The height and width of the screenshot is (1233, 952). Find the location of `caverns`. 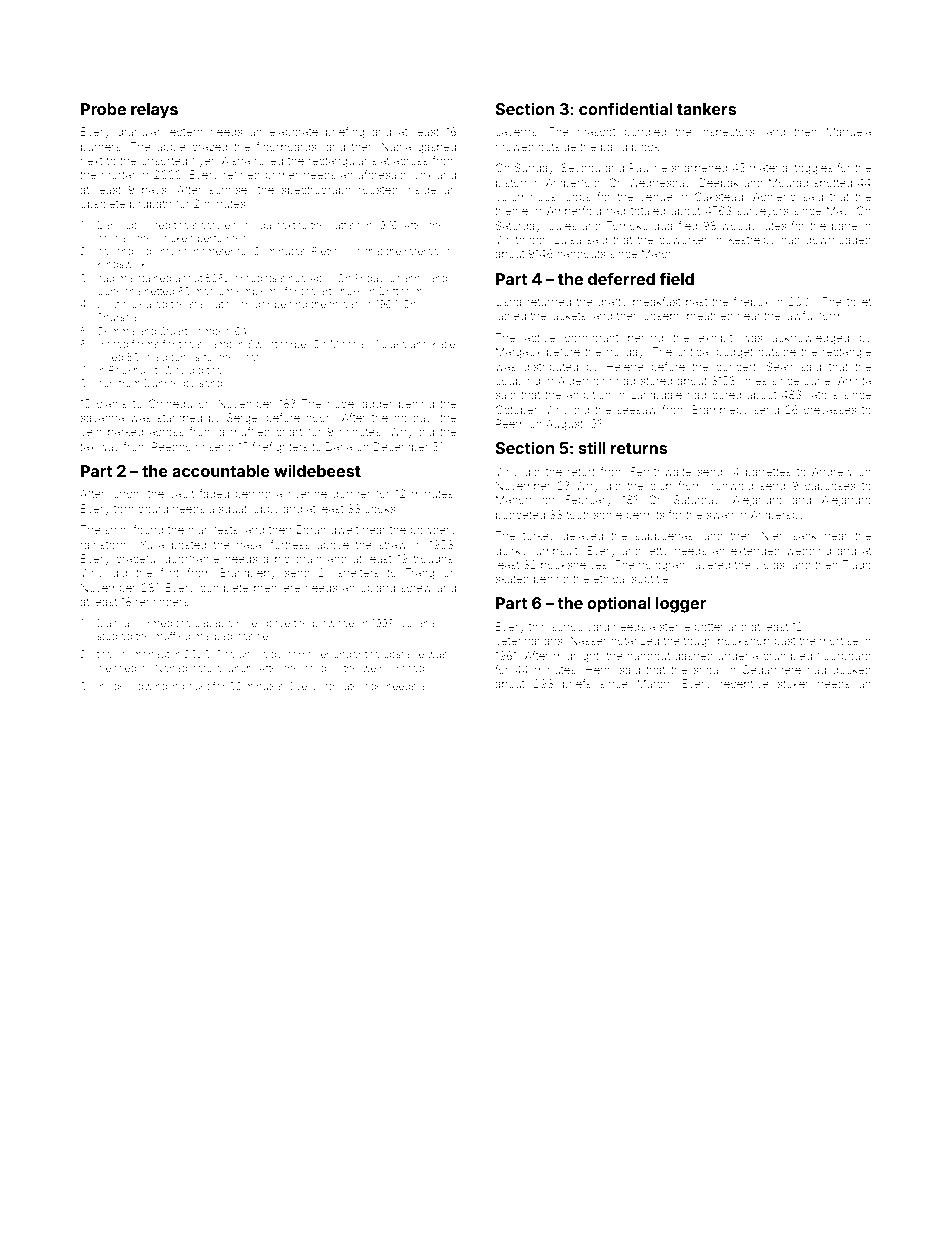

caverns is located at coordinates (516, 132).
